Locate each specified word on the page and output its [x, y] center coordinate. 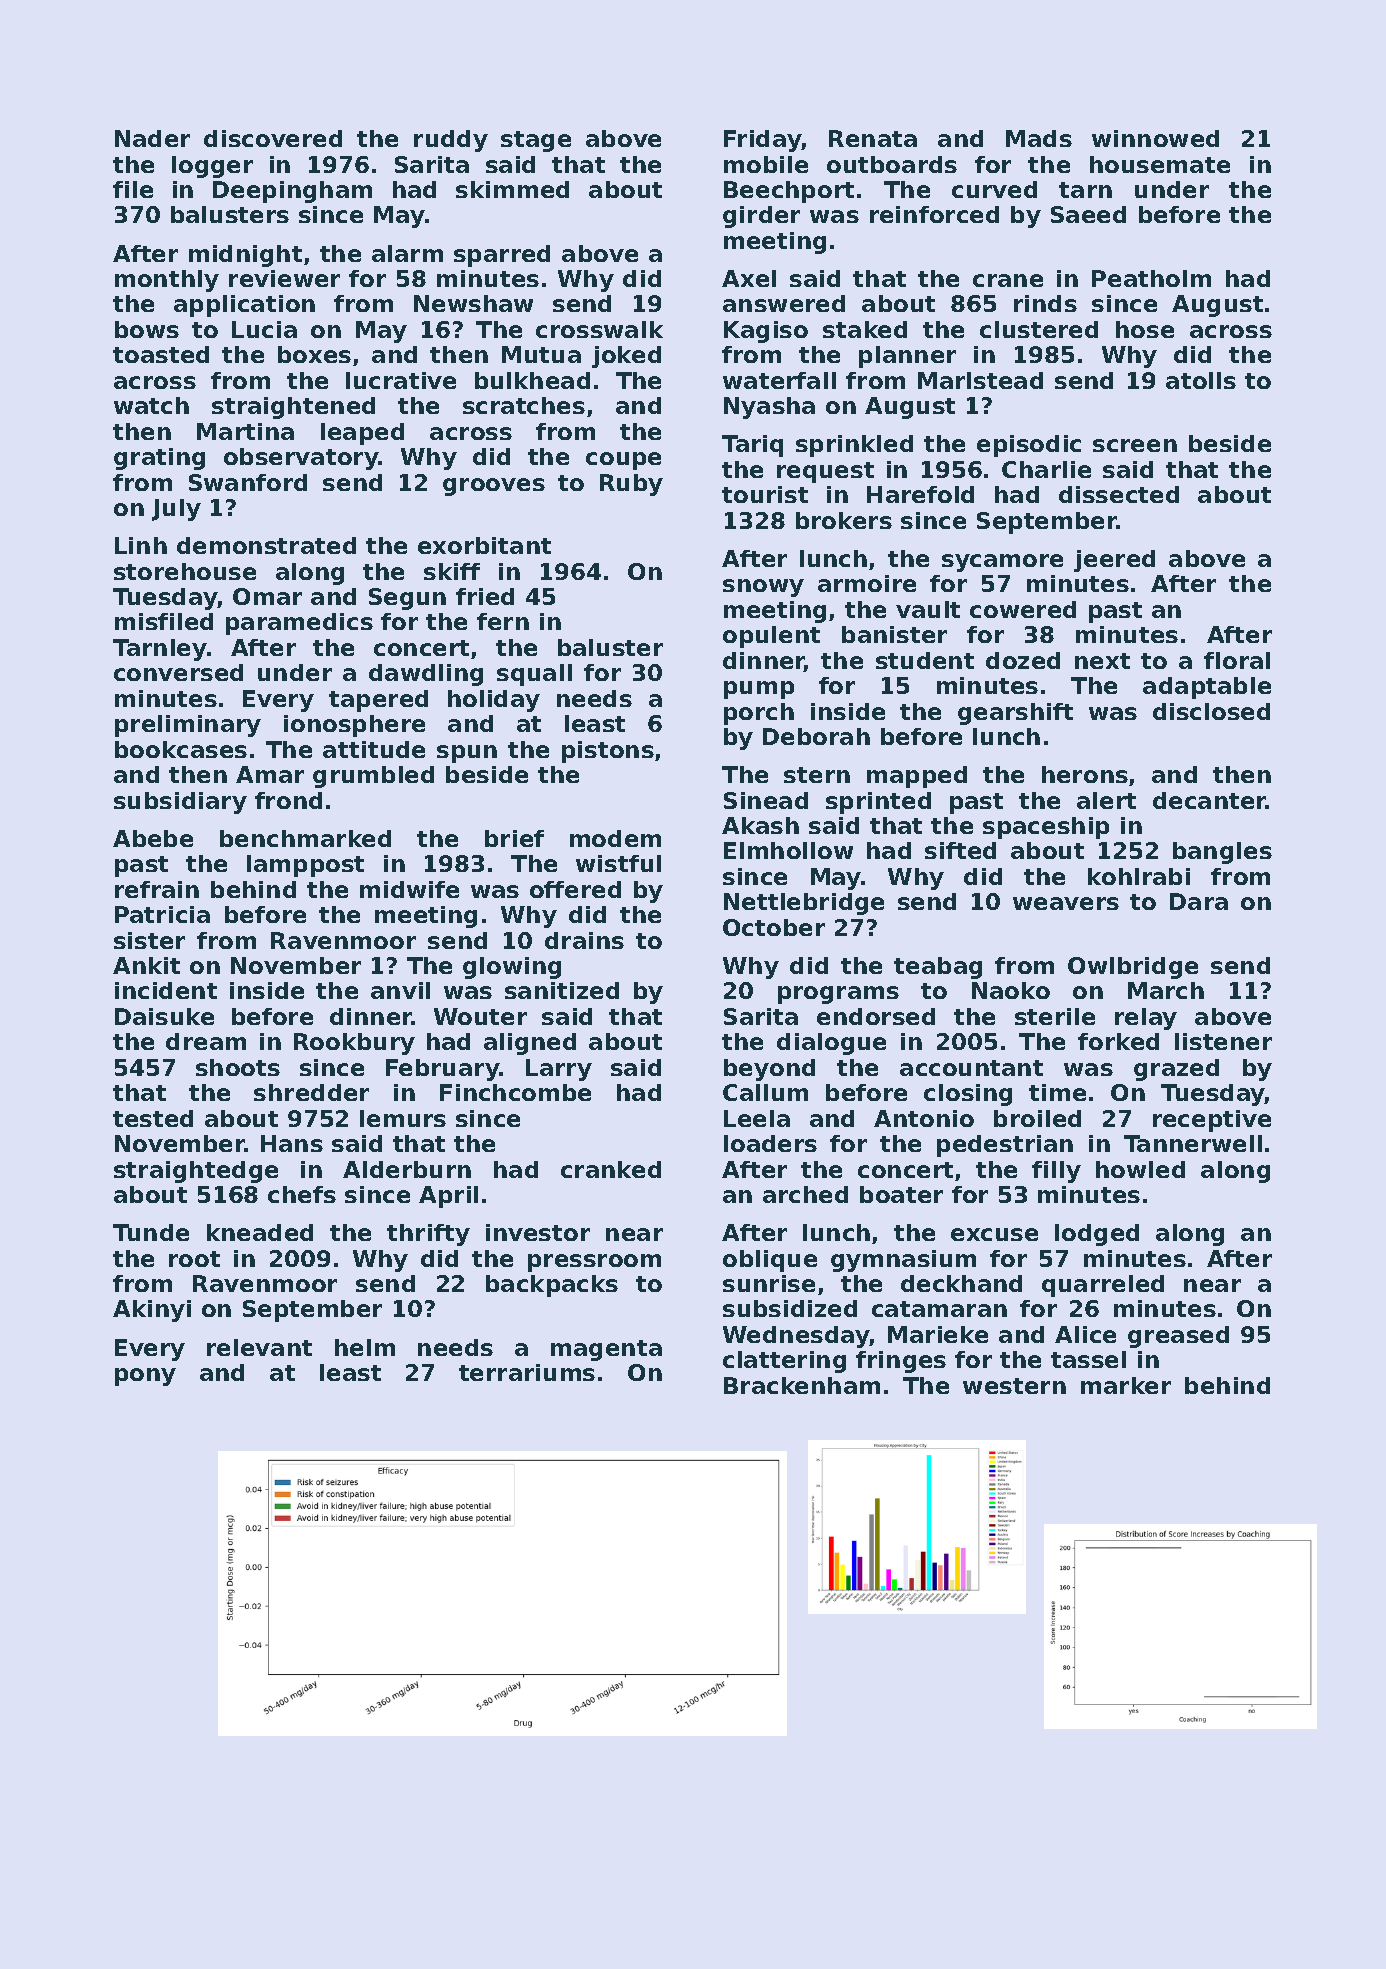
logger [212, 167]
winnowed [1155, 138]
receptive [1212, 1121]
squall [534, 675]
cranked [611, 1169]
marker [1126, 1385]
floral [1237, 660]
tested [153, 1118]
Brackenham [802, 1385]
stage [536, 141]
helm [365, 1347]
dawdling [426, 675]
